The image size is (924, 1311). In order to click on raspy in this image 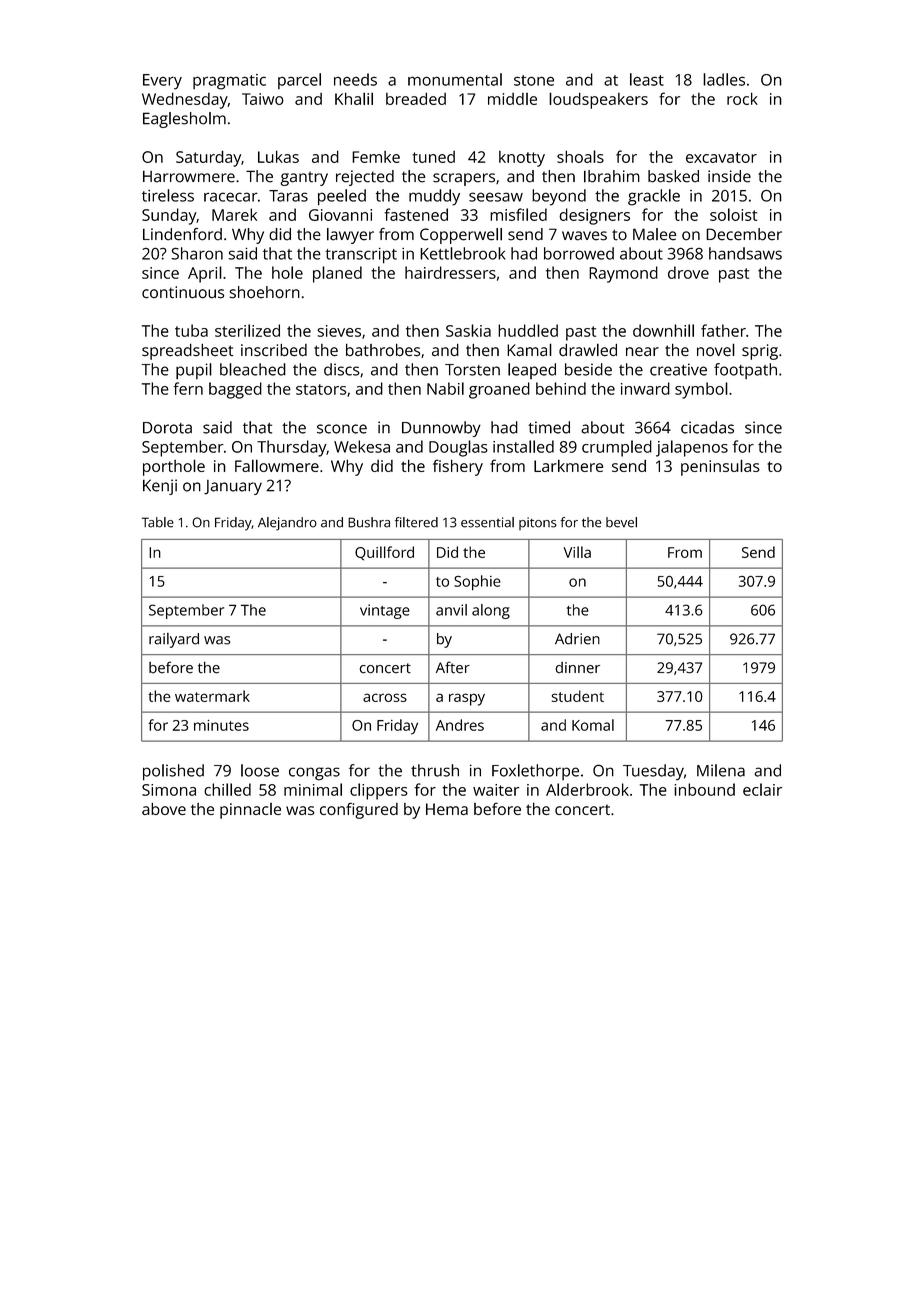, I will do `click(467, 699)`.
